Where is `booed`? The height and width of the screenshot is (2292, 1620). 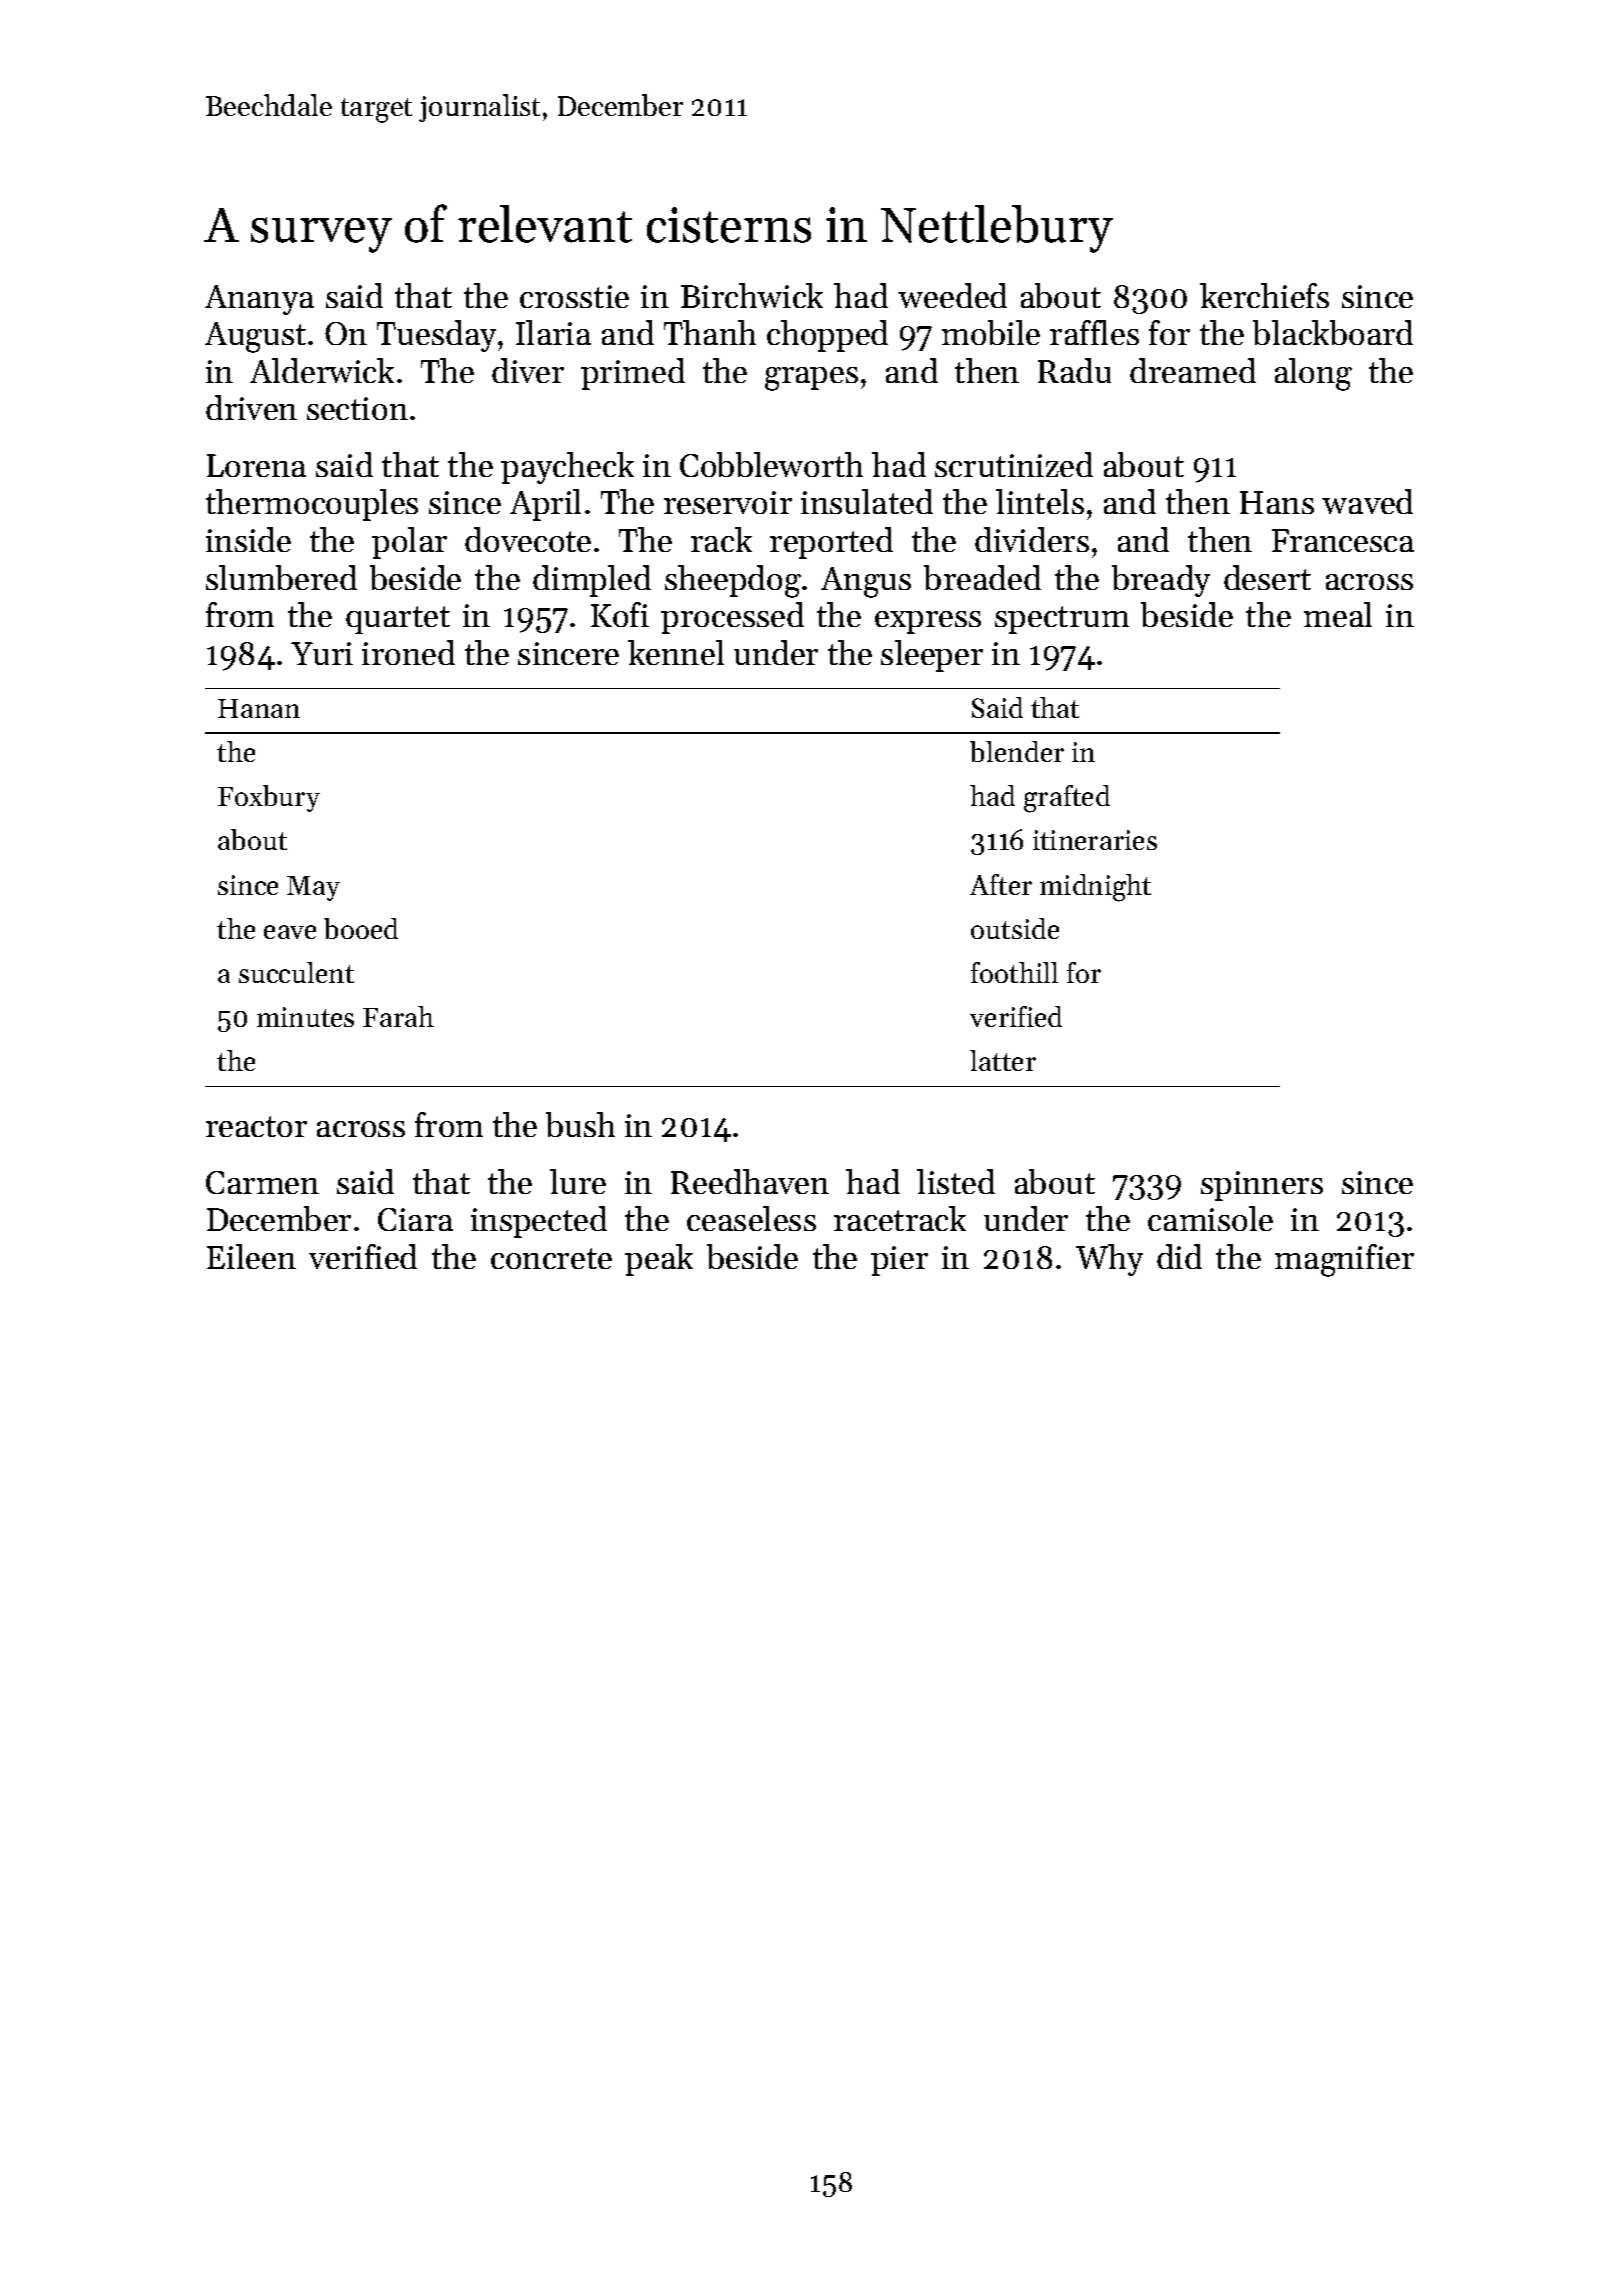
booed is located at coordinates (361, 928).
